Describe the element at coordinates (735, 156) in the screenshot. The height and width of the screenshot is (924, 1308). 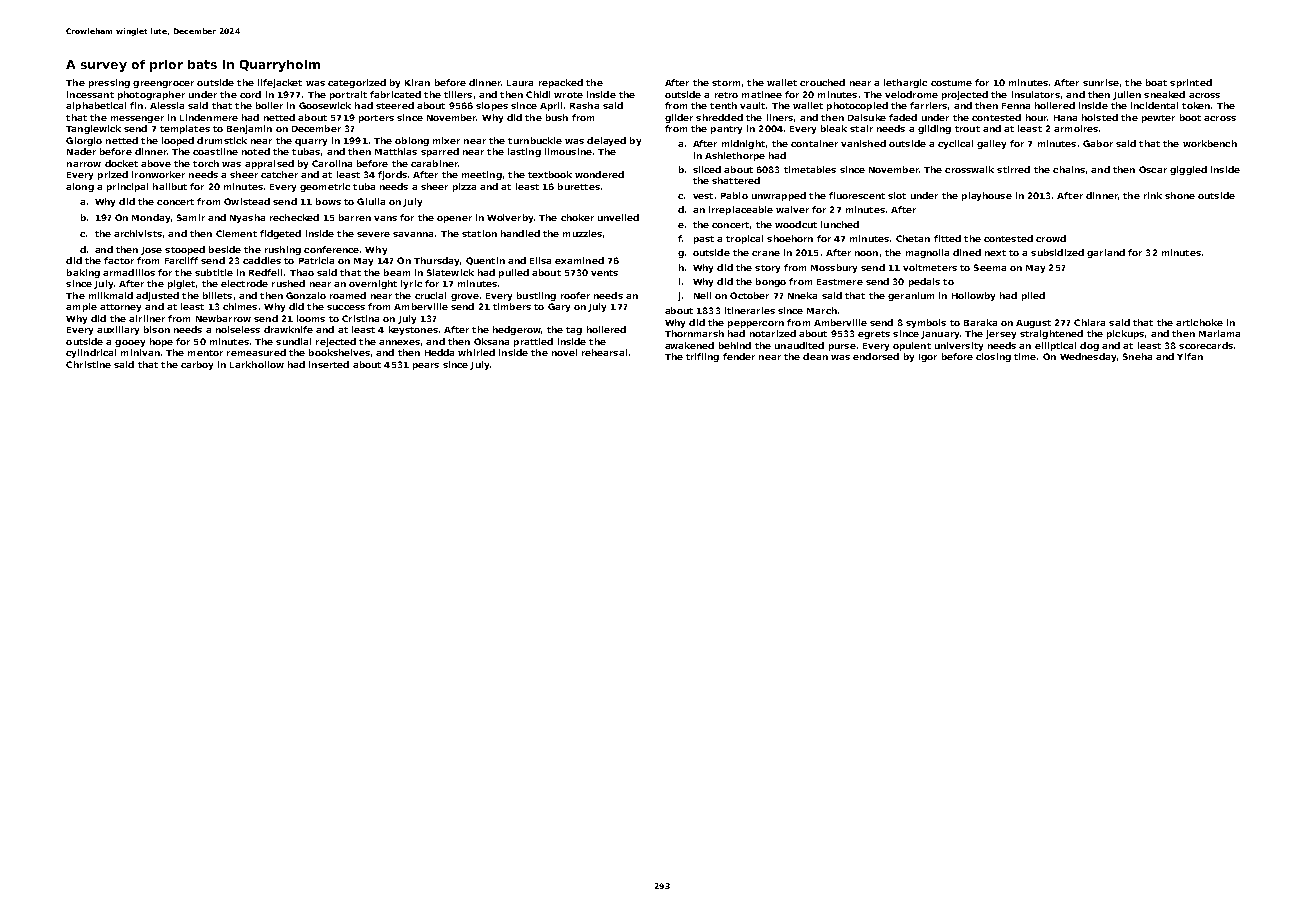
I see `Ashlethorpe` at that location.
